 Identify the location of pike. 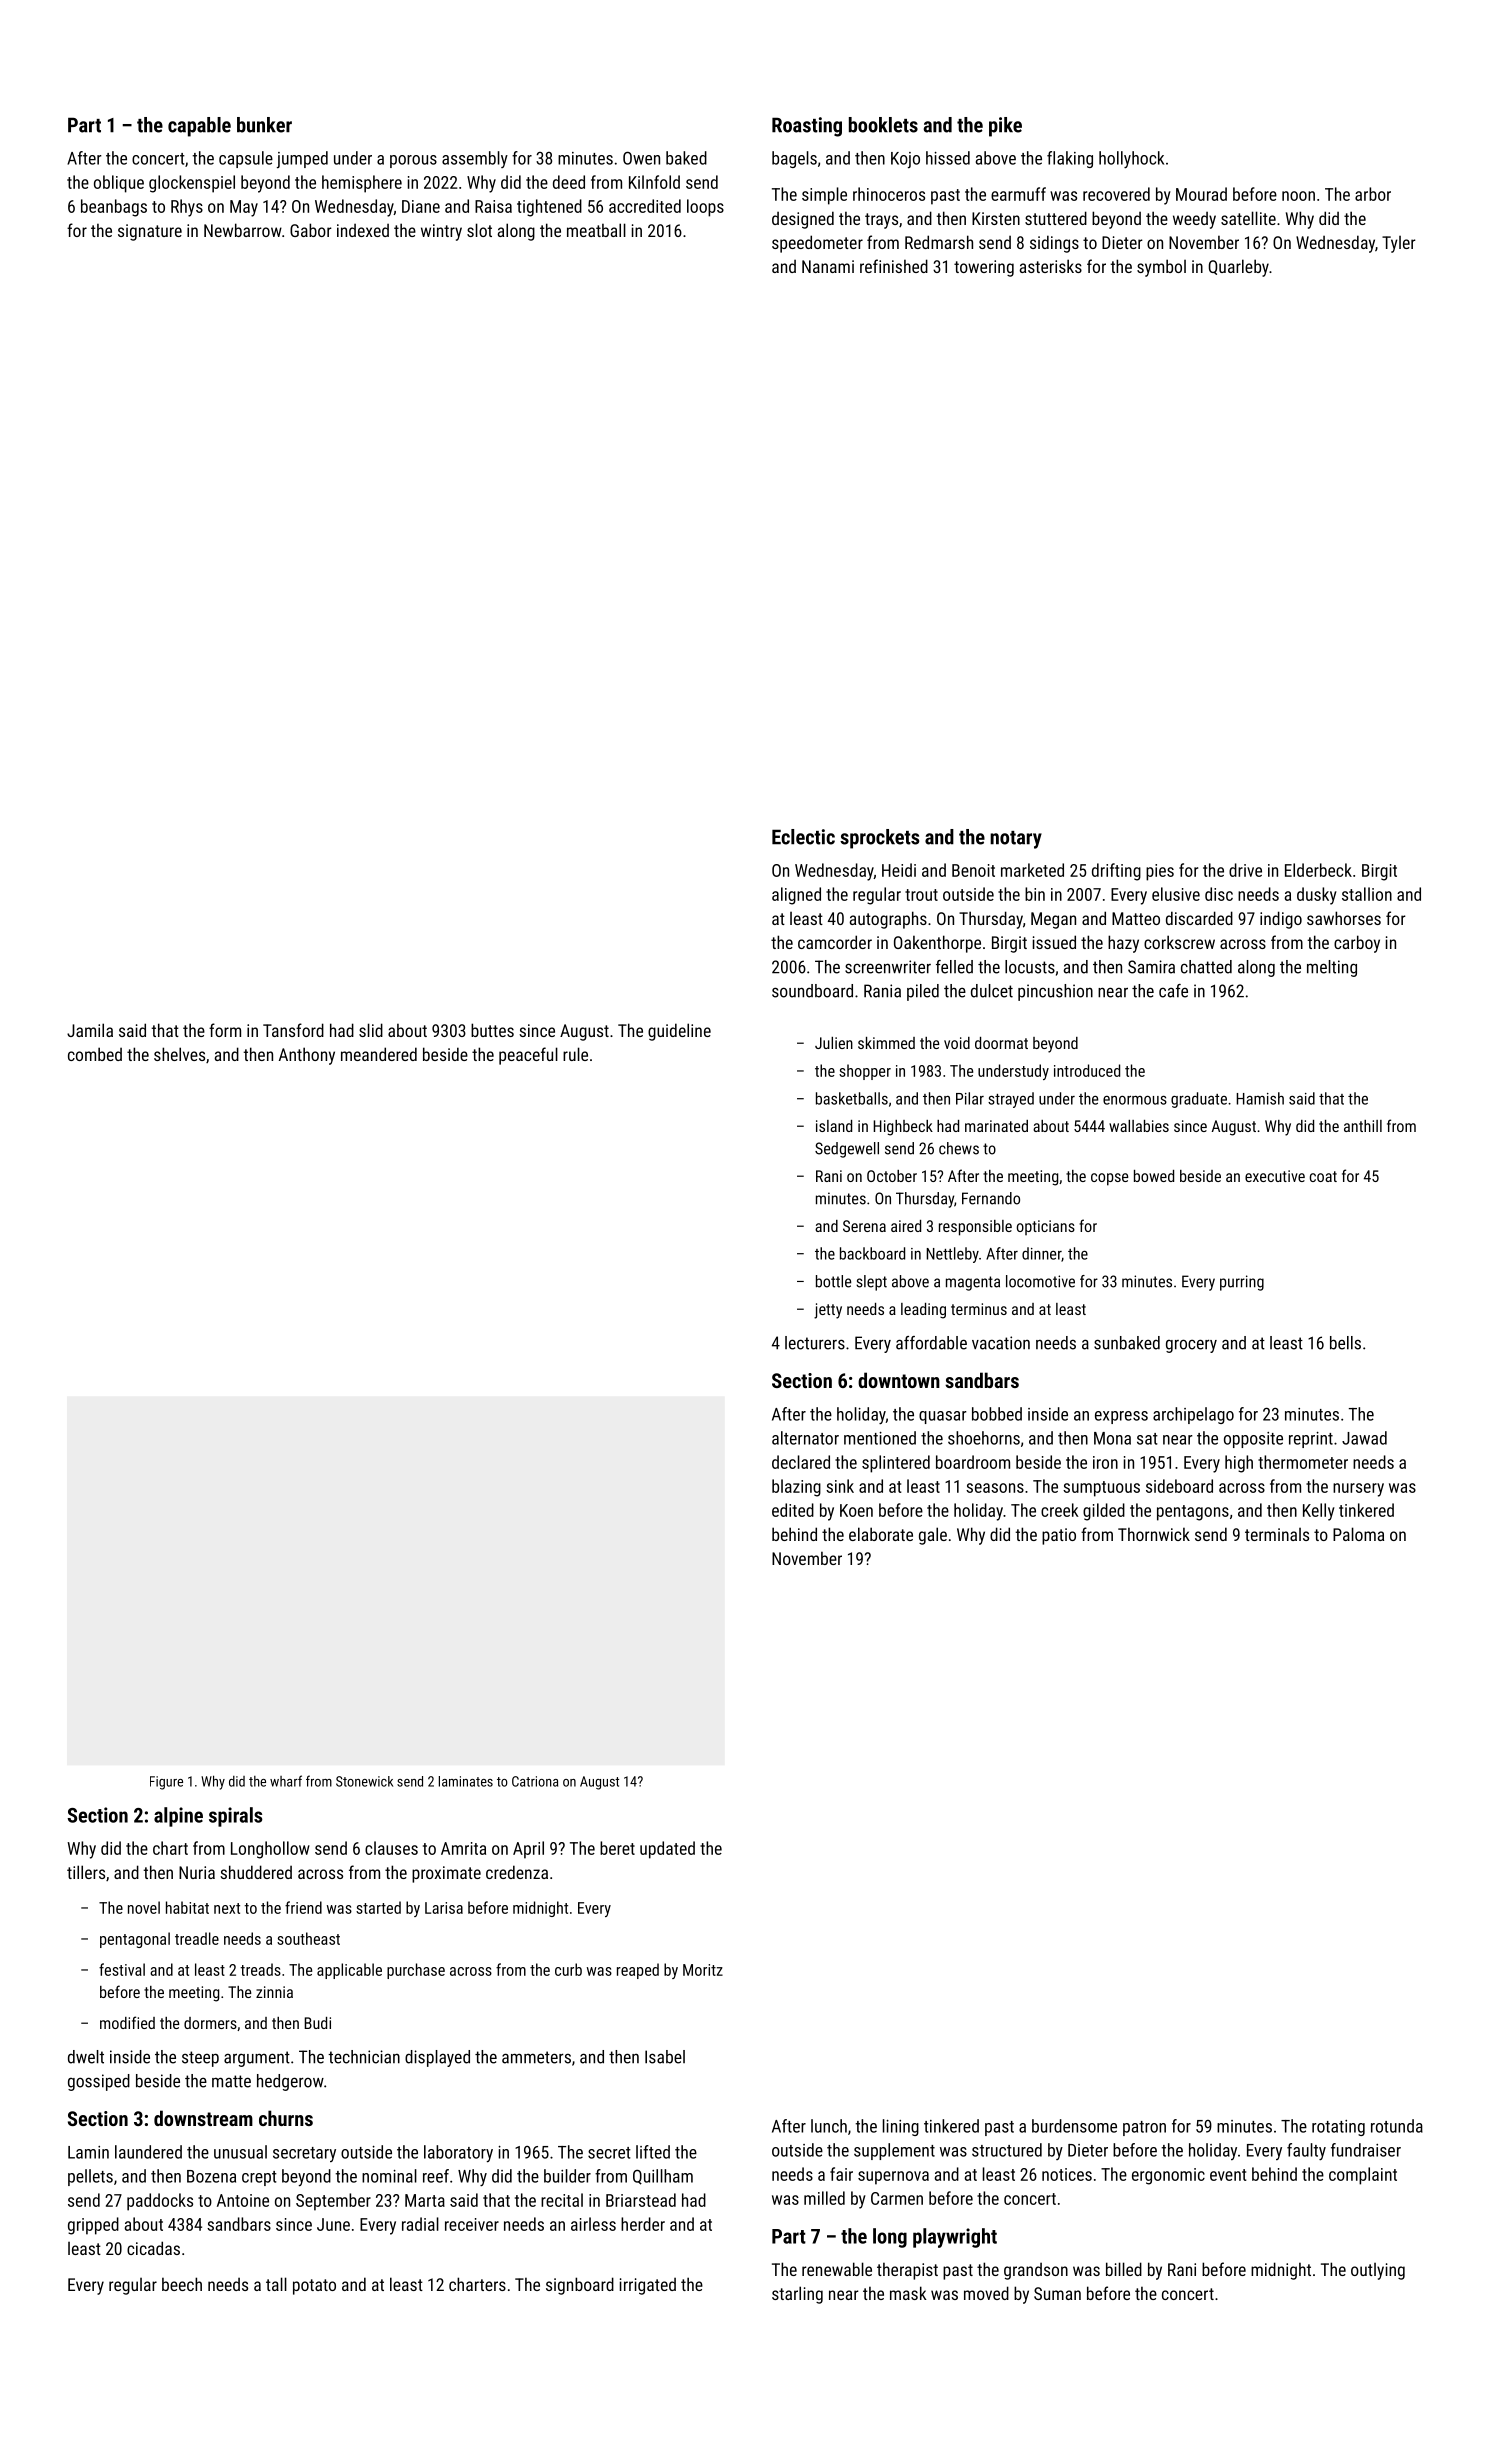
(1005, 127).
